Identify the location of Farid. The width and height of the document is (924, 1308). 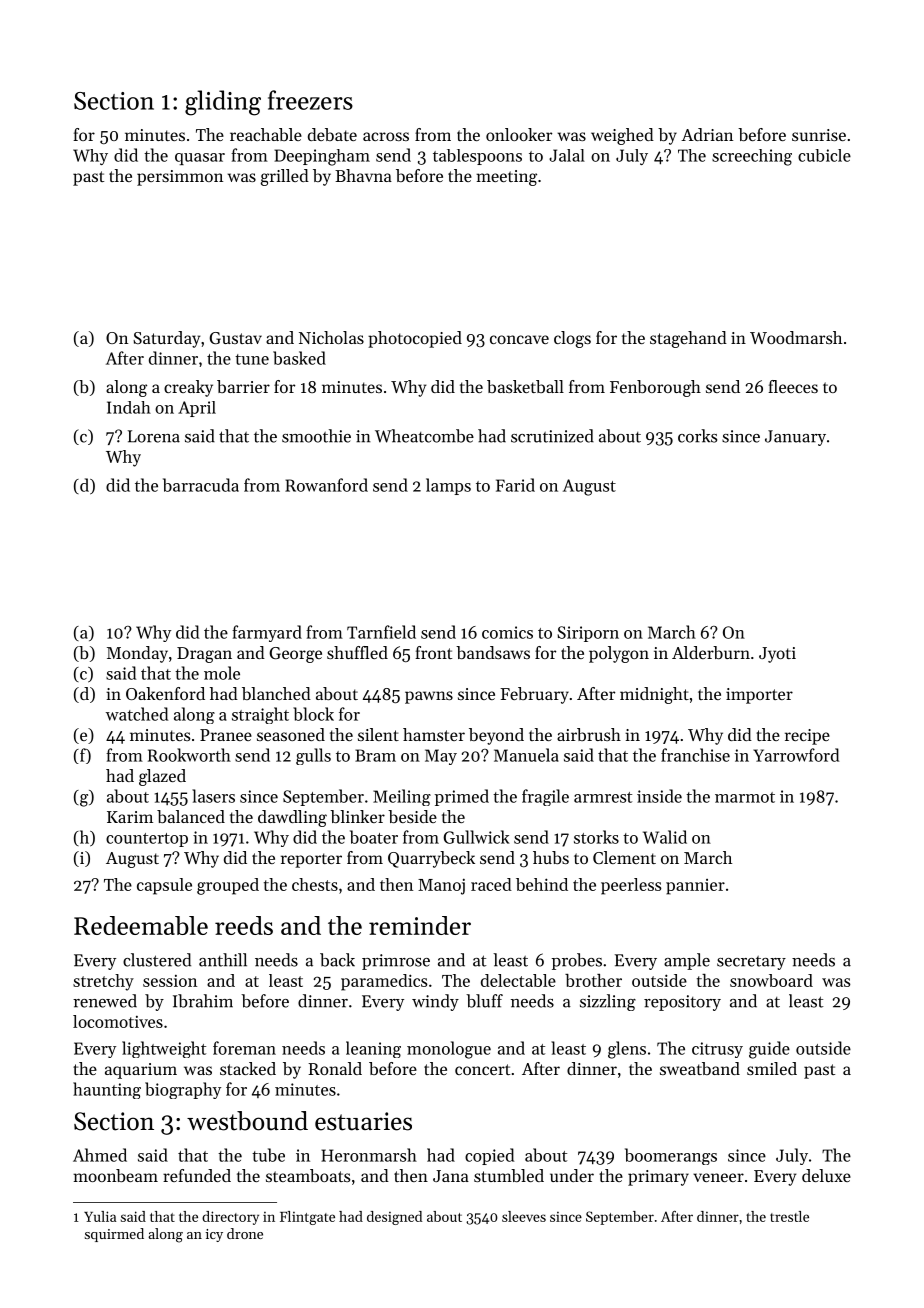
(515, 485).
